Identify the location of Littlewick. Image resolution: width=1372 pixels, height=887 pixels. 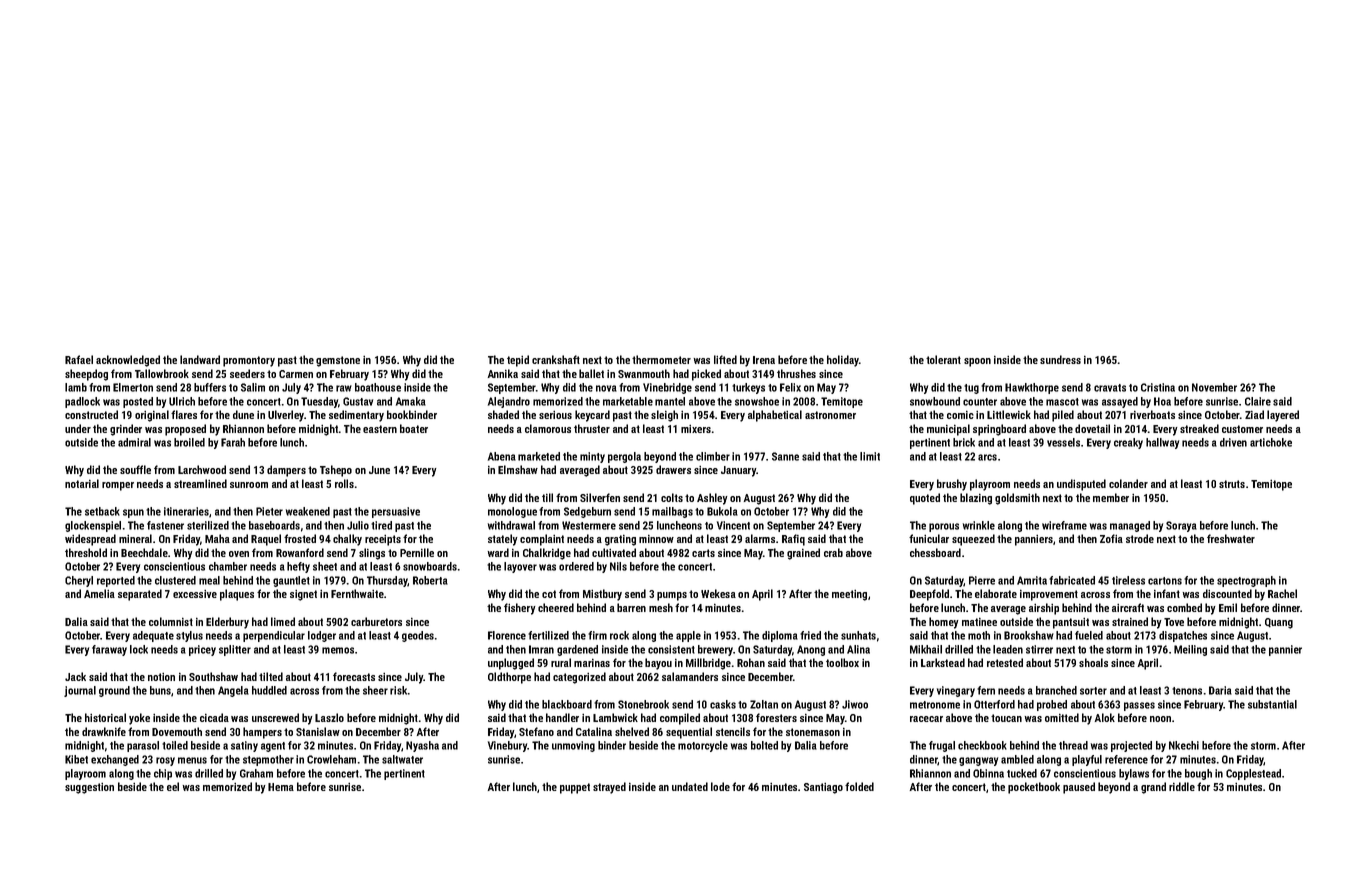
(1009, 414).
